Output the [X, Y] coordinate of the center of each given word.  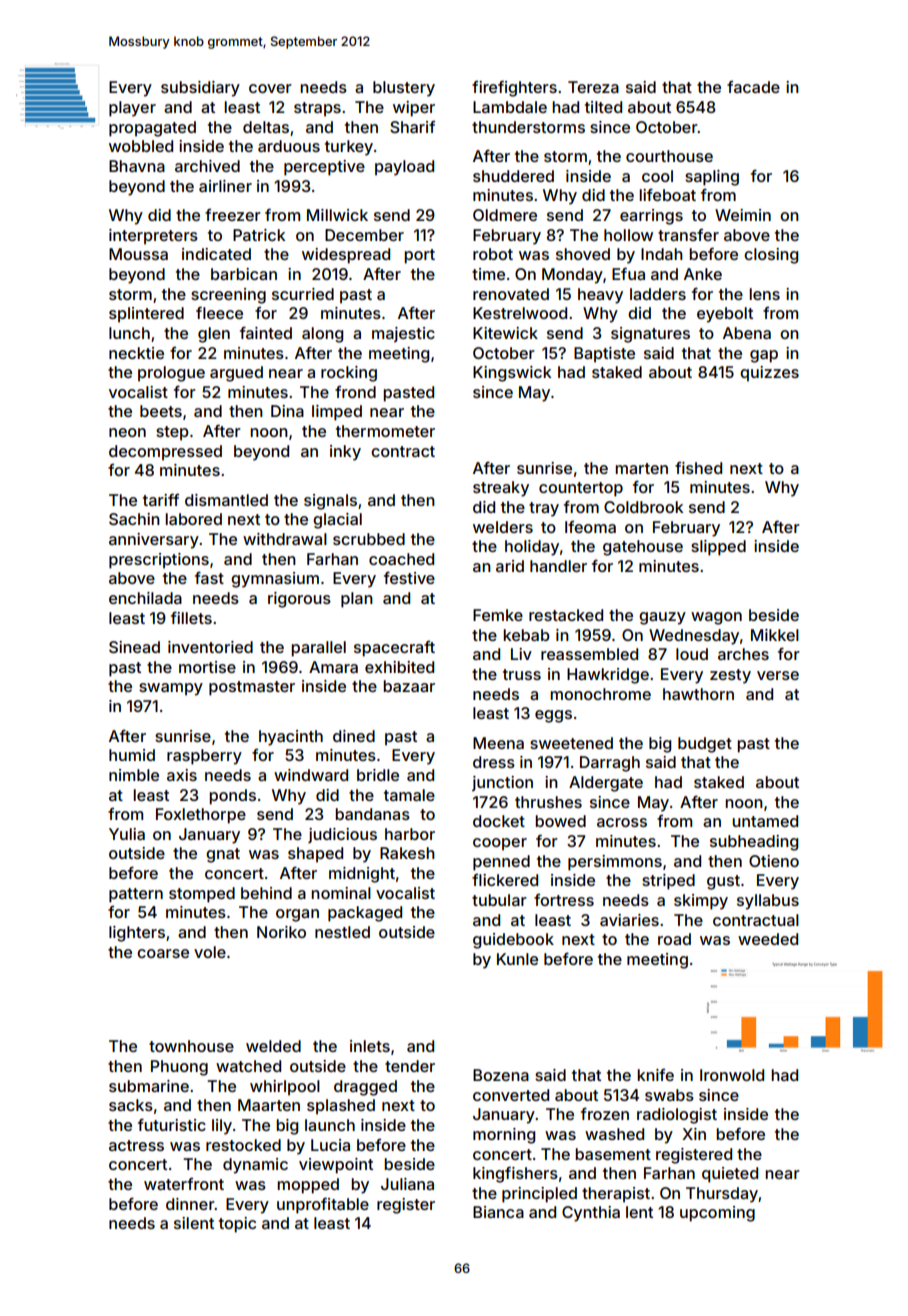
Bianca [498, 1212]
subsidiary [200, 89]
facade [753, 87]
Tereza [593, 87]
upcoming [717, 1214]
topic [237, 1225]
